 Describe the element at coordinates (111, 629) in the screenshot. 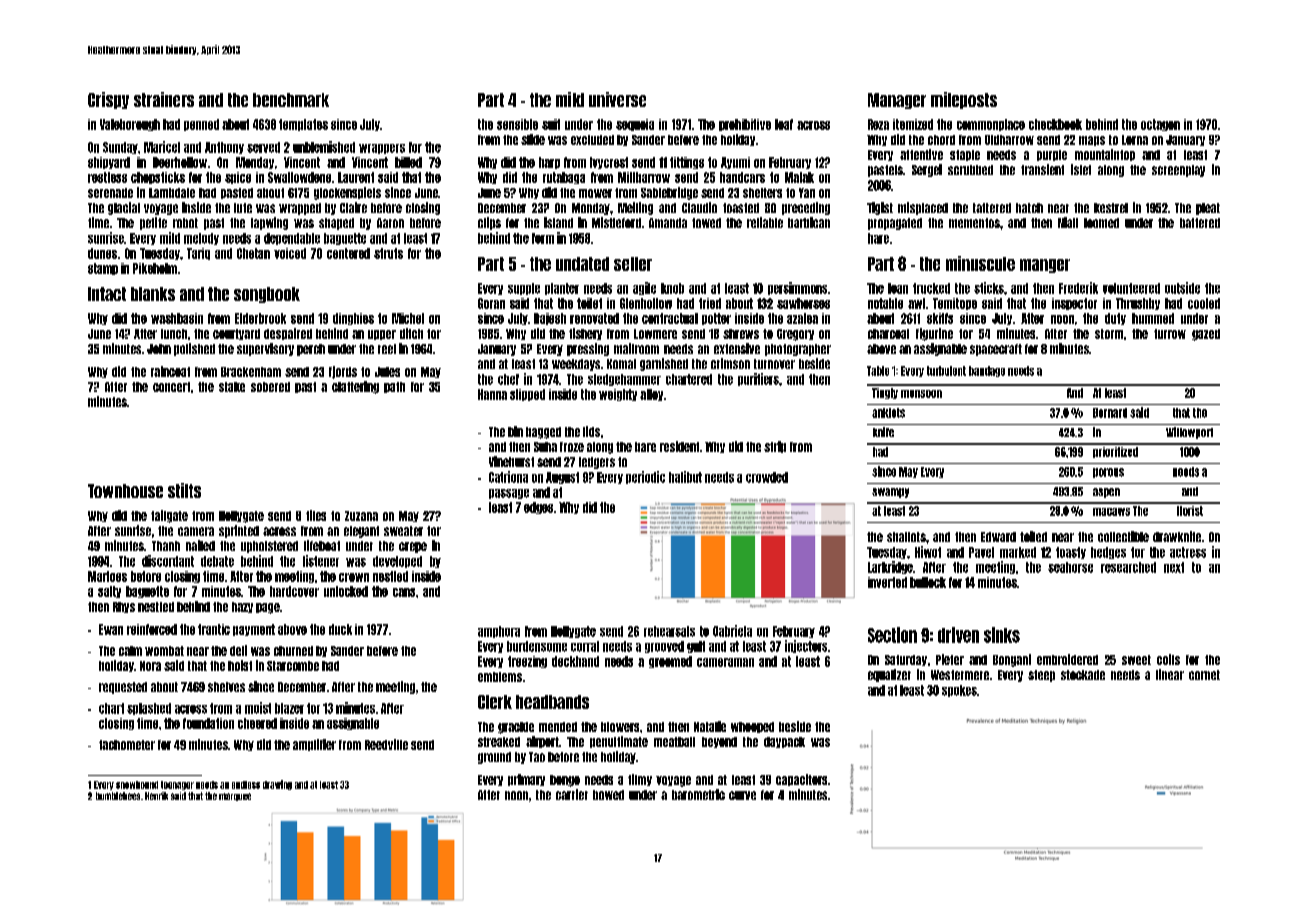

I see `Ewan` at that location.
